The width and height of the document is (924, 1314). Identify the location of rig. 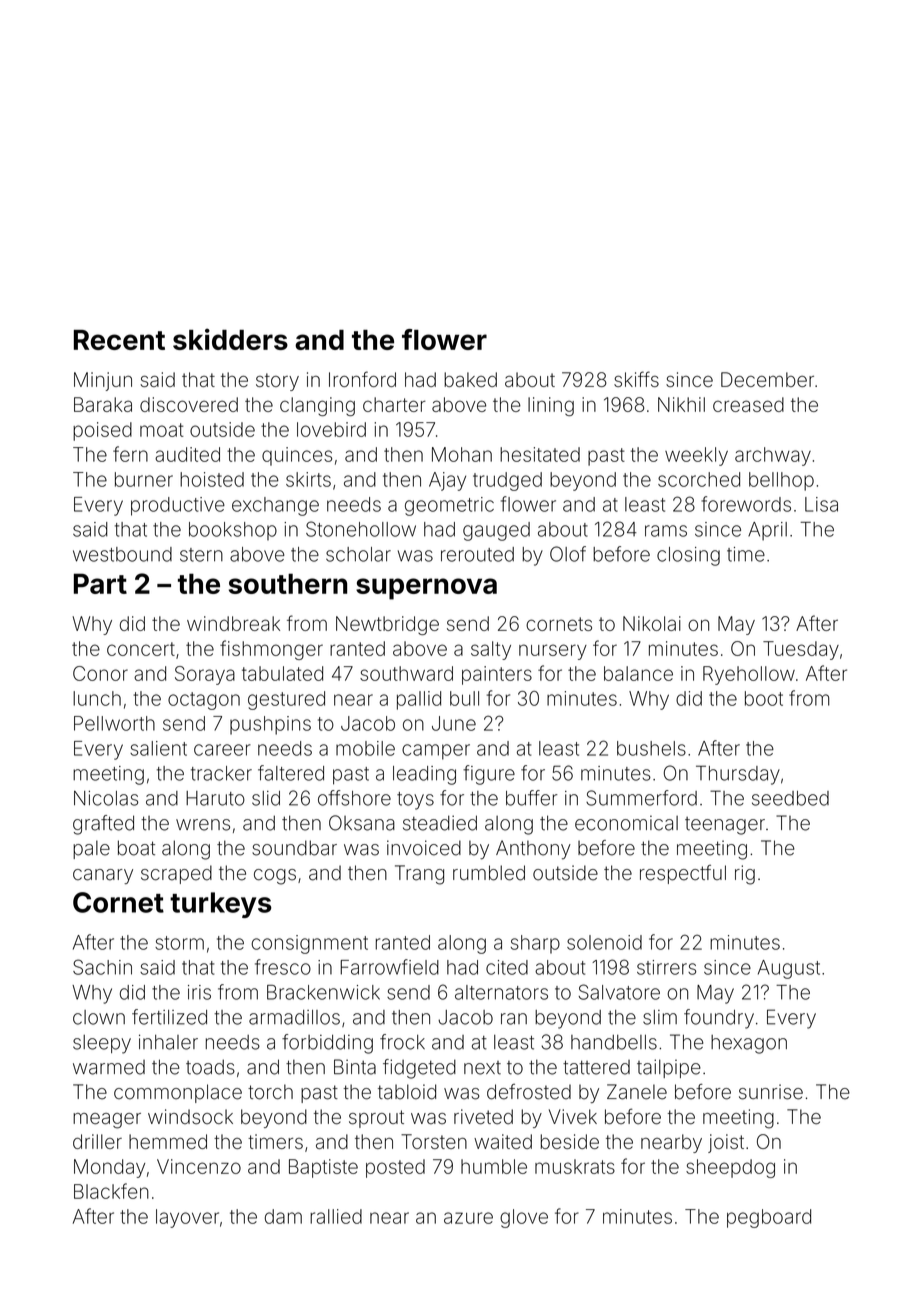
(745, 875).
